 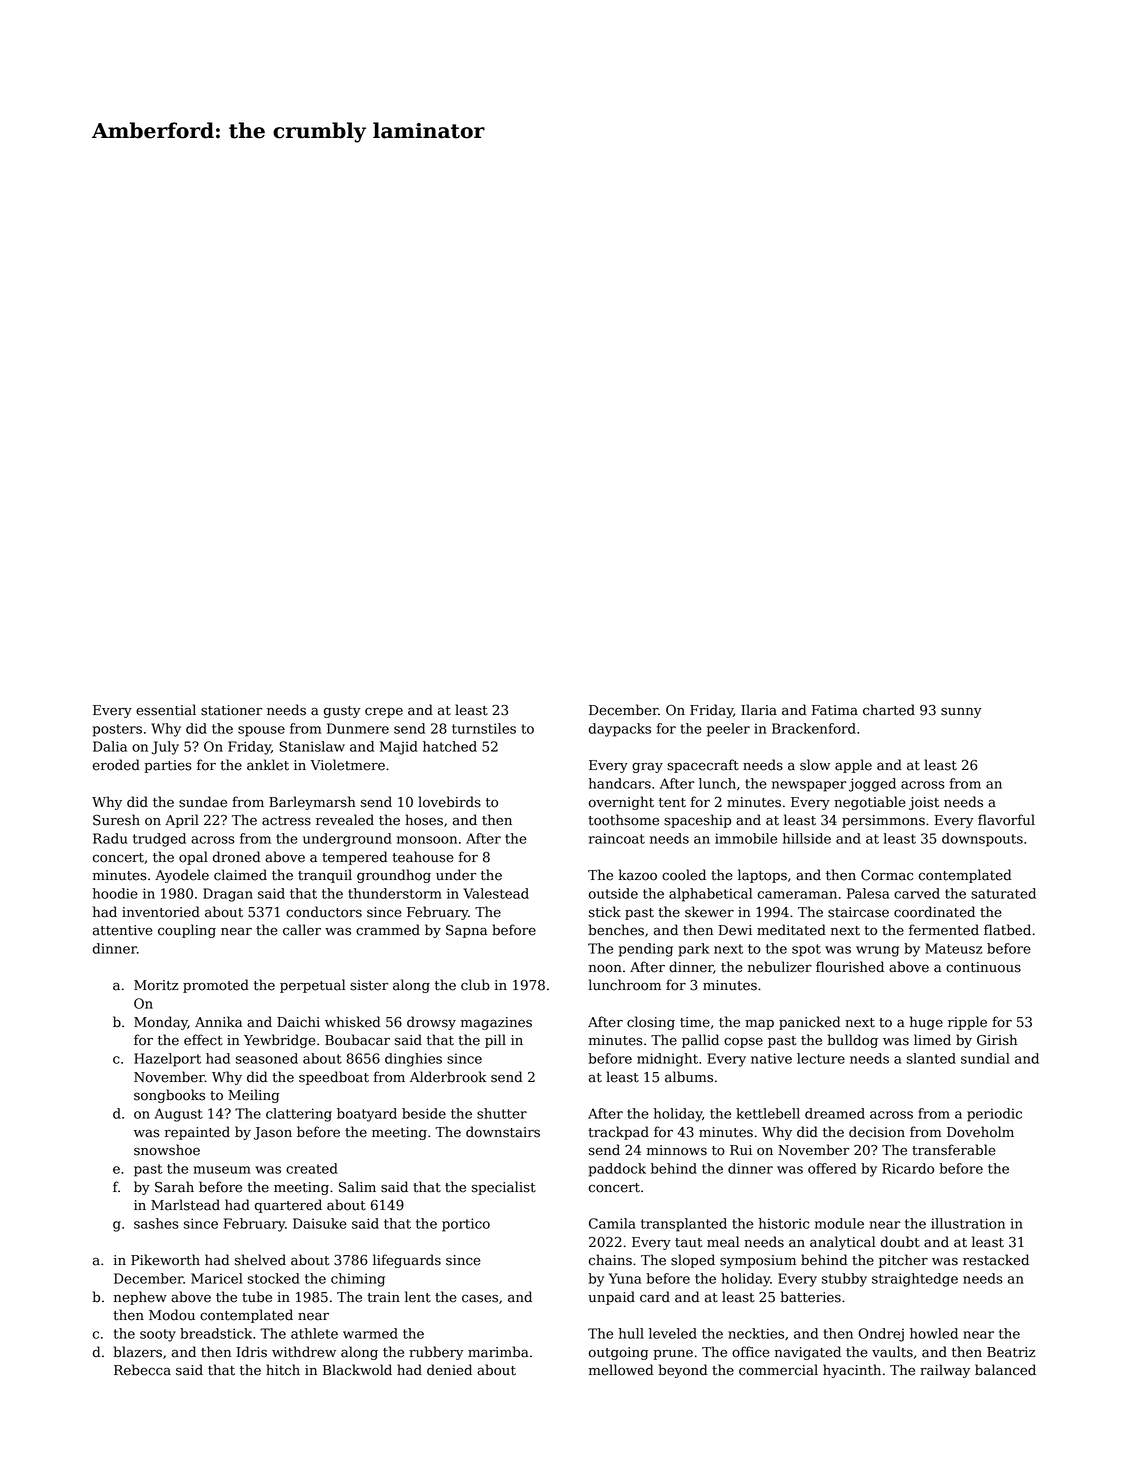 What do you see at coordinates (166, 710) in the screenshot?
I see `essential` at bounding box center [166, 710].
